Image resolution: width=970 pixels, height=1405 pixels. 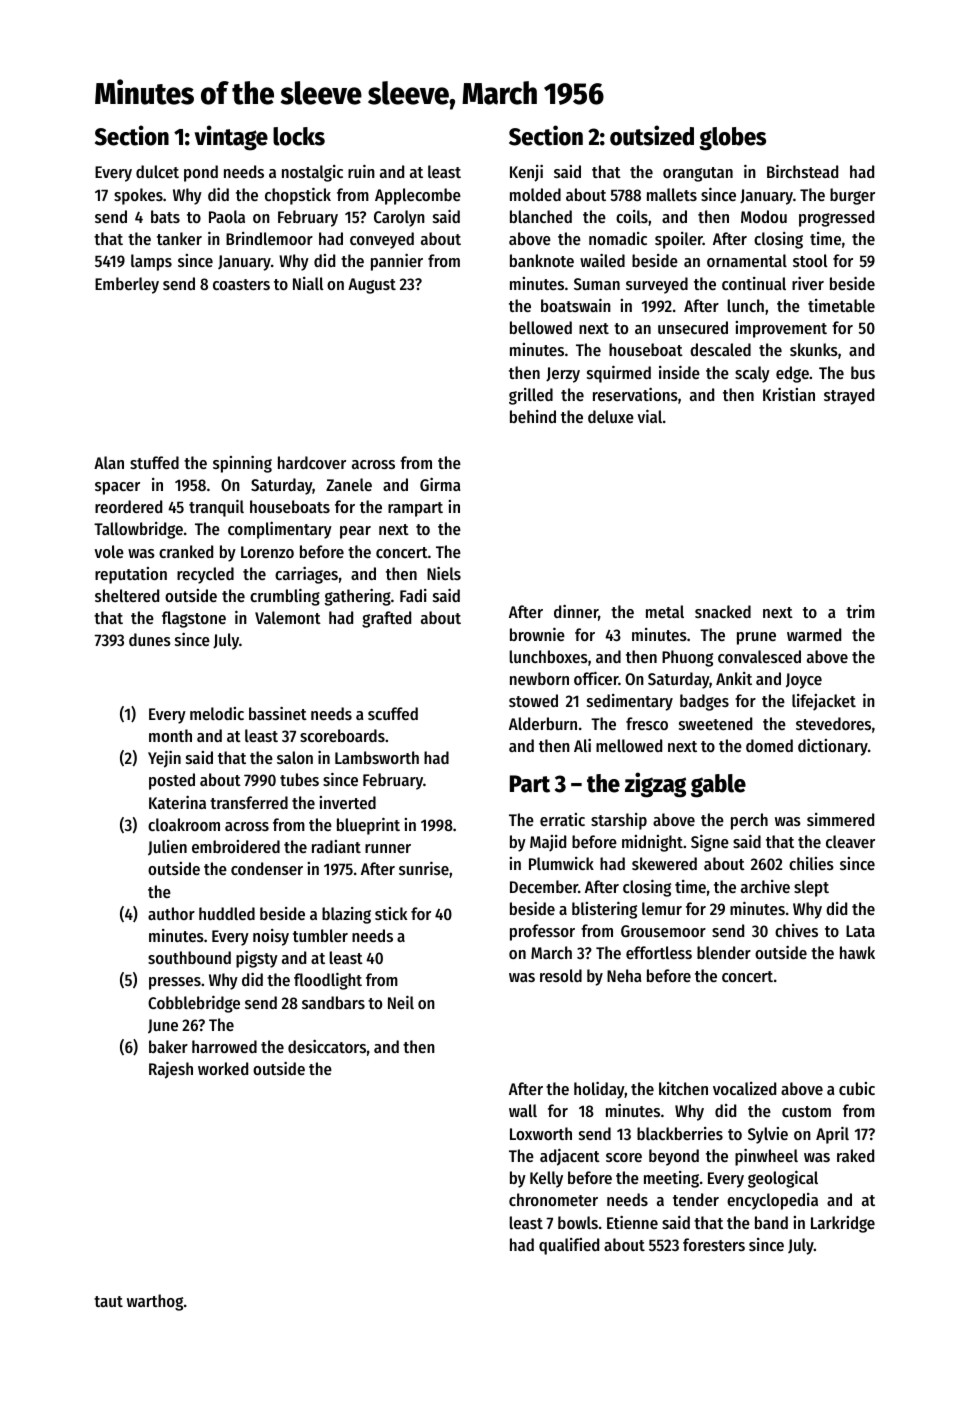 What do you see at coordinates (652, 135) in the screenshot?
I see `outsized` at bounding box center [652, 135].
